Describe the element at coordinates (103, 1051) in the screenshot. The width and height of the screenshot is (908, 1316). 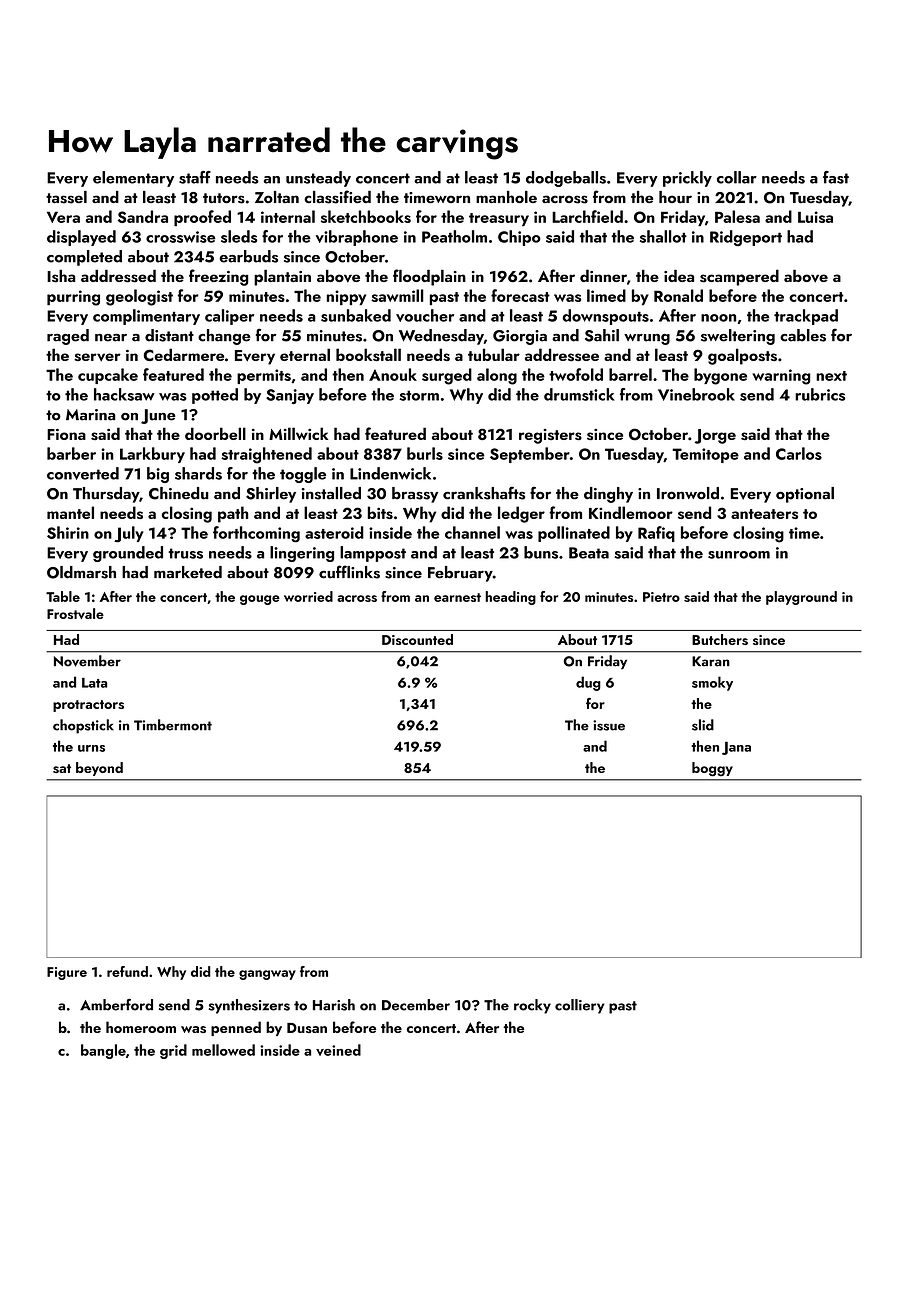
I see `bangle` at that location.
